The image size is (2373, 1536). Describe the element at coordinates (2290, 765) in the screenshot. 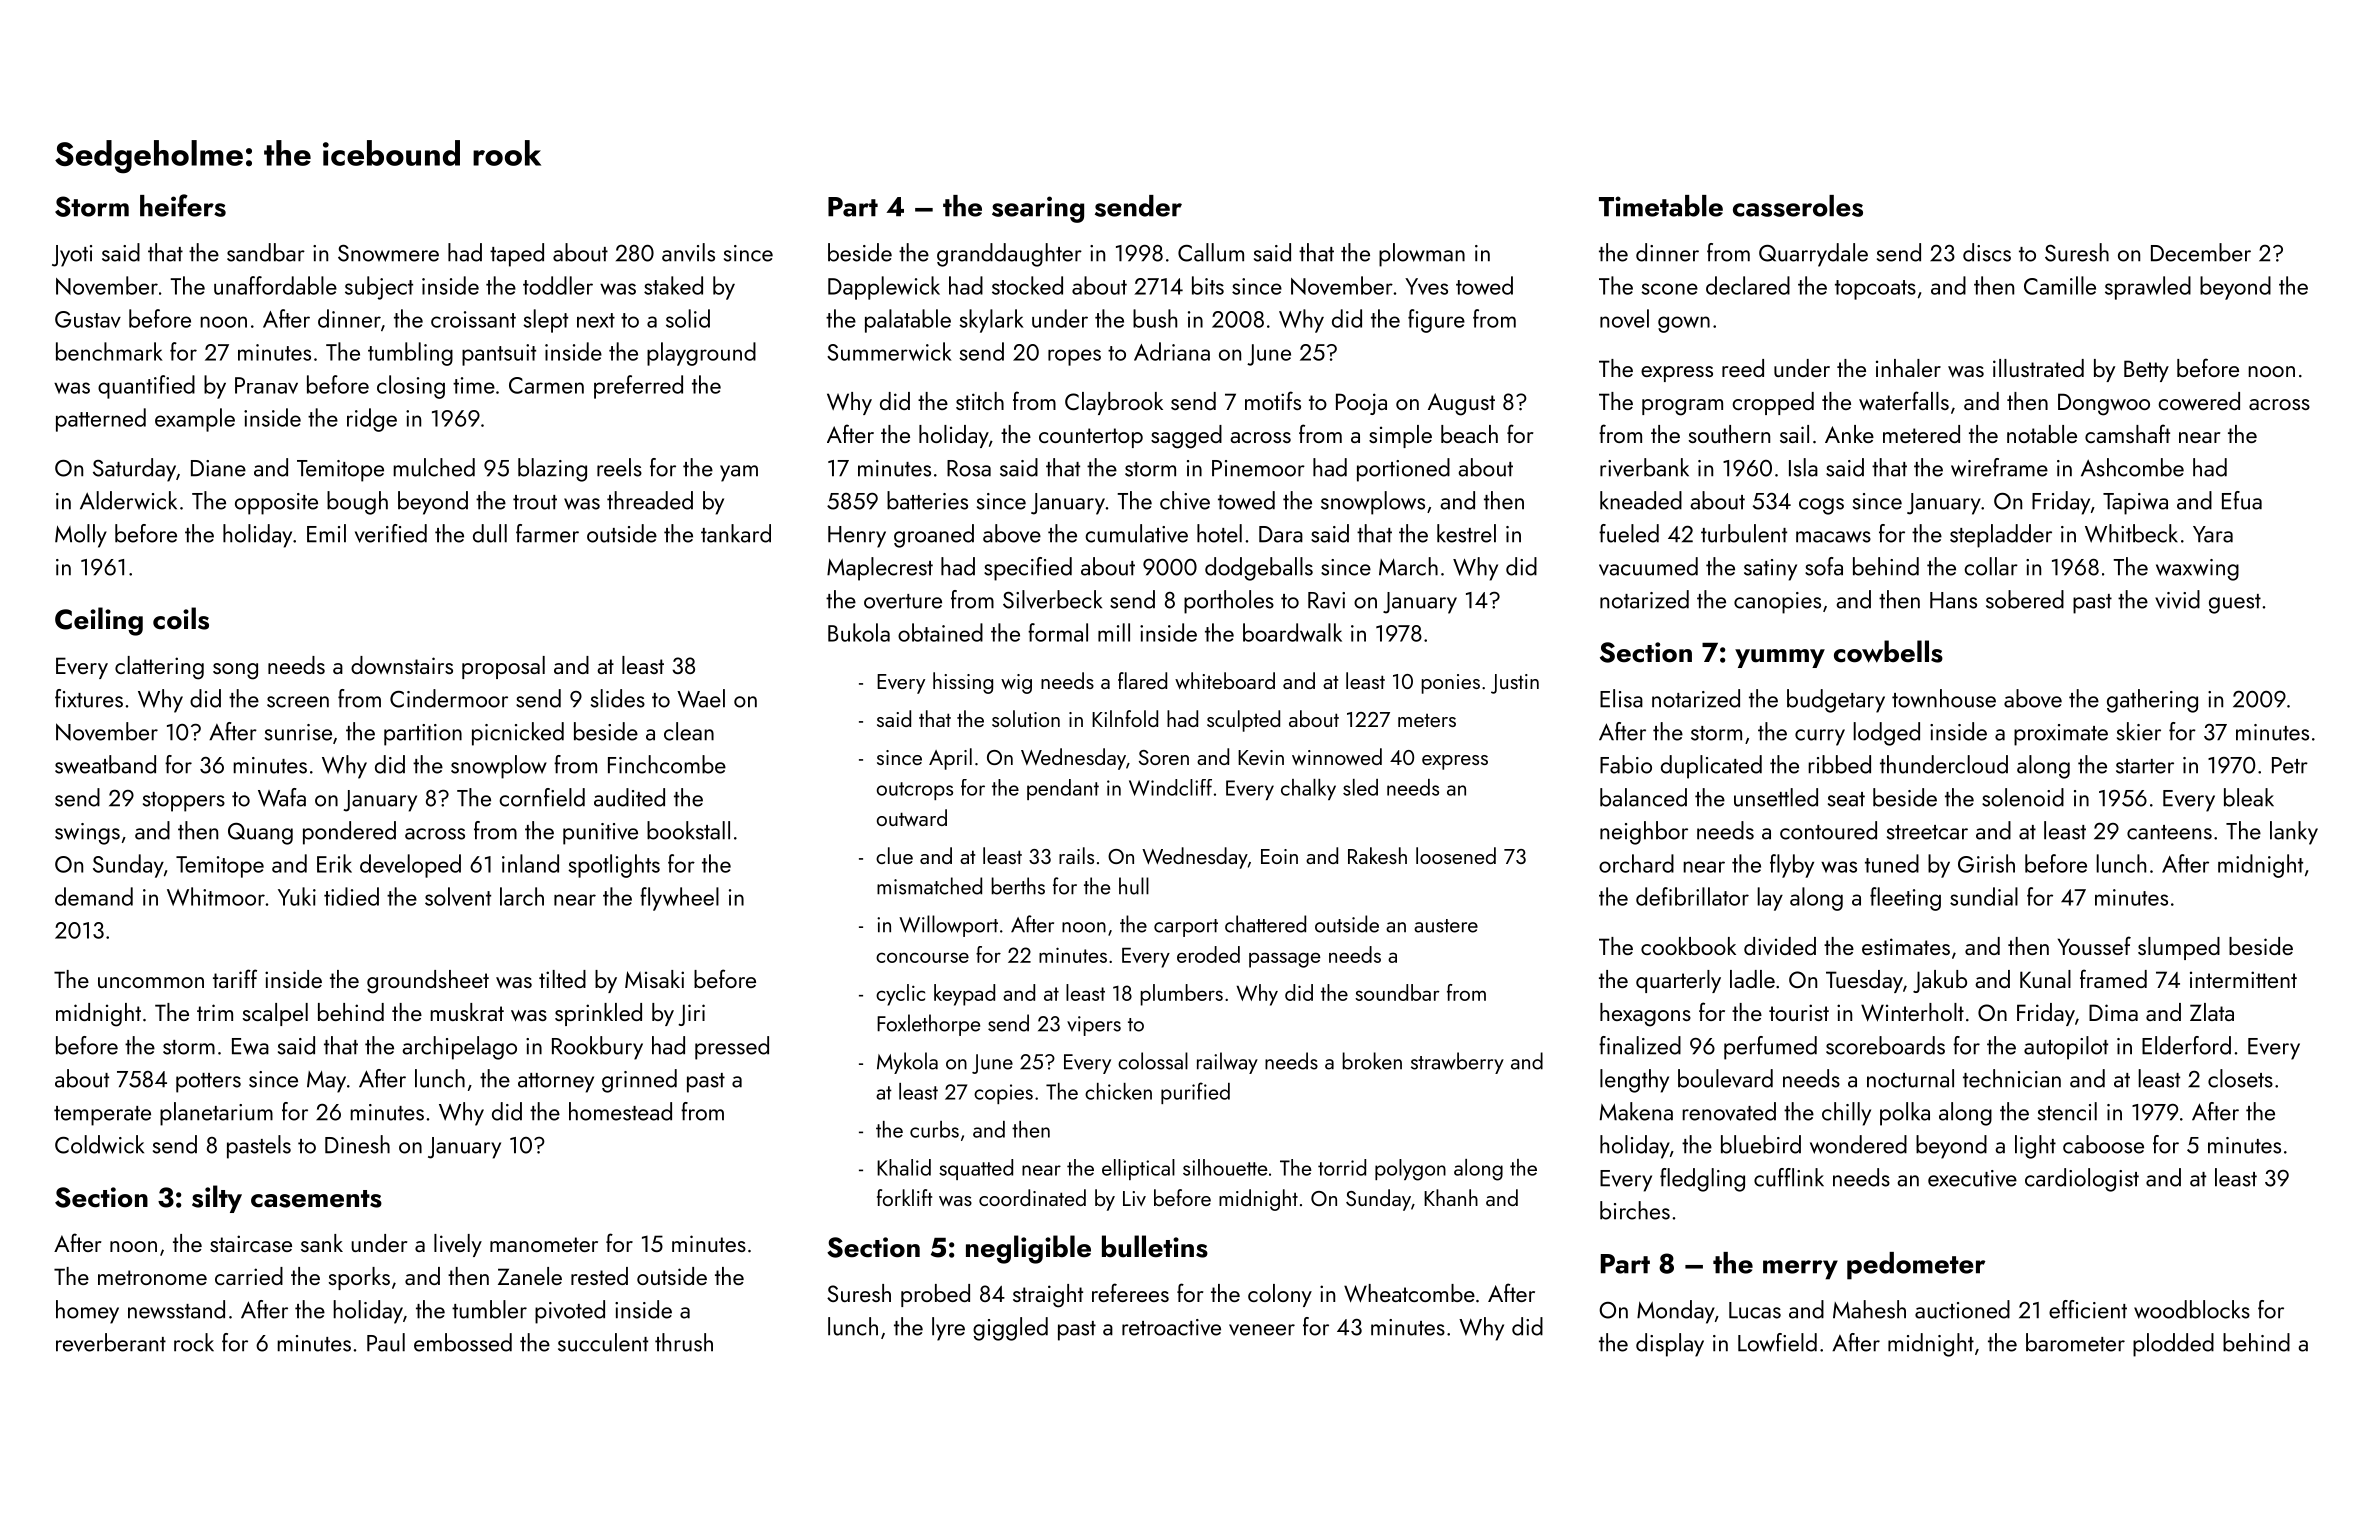

I see `Petr` at that location.
